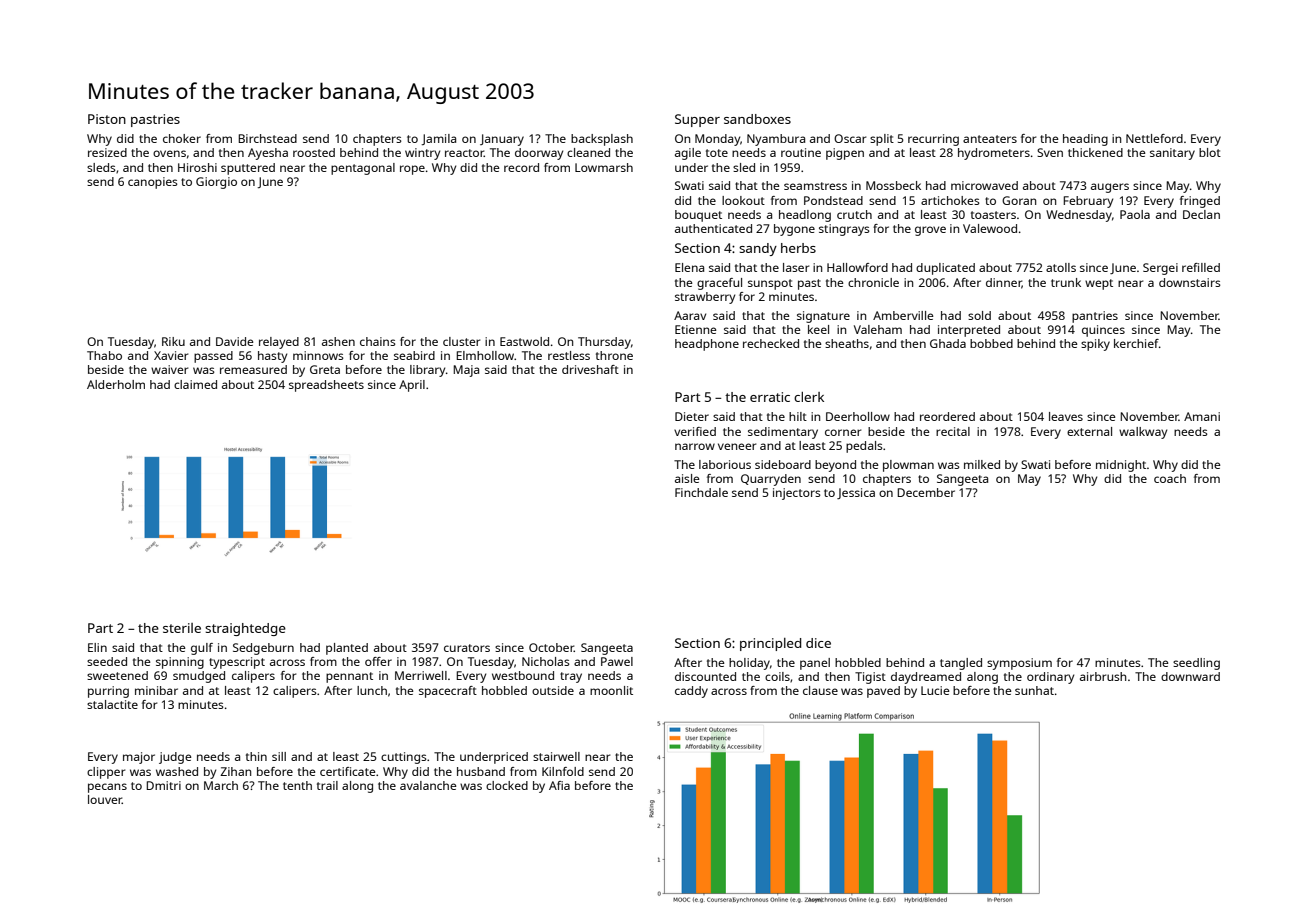 The width and height of the screenshot is (1308, 924). Describe the element at coordinates (771, 343) in the screenshot. I see `rechecked` at that location.
